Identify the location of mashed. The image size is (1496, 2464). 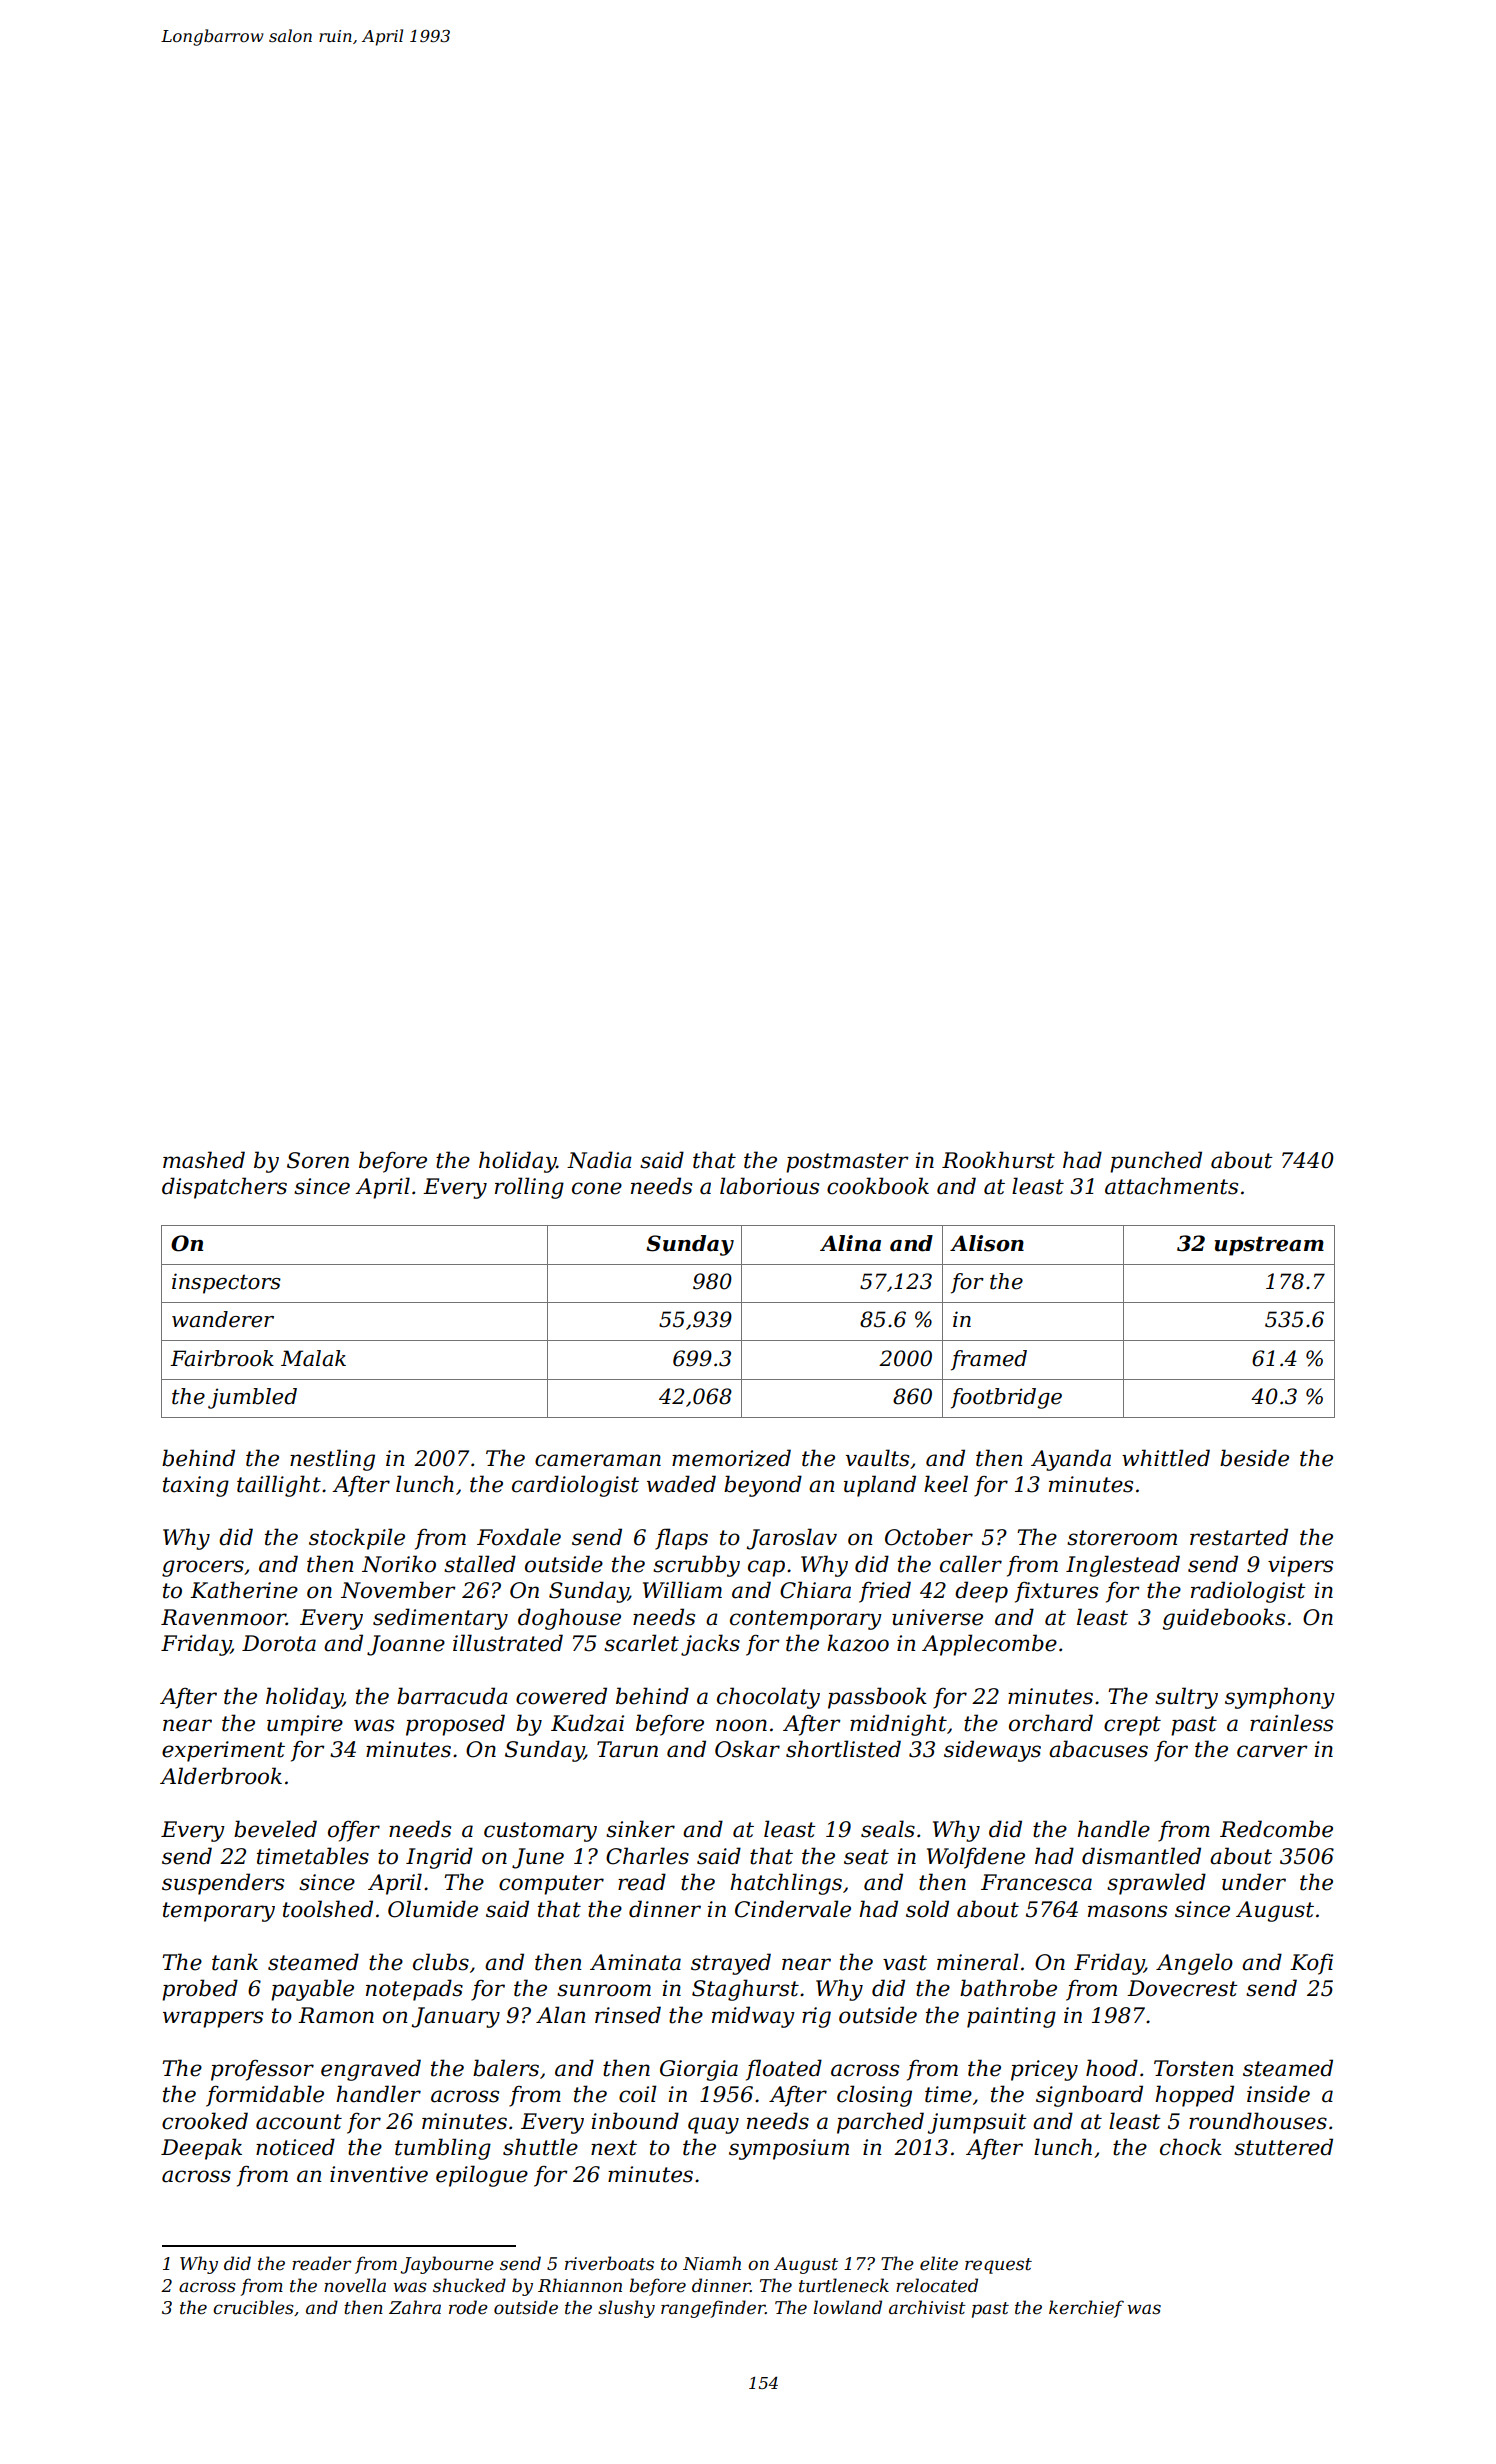
(204, 1160).
